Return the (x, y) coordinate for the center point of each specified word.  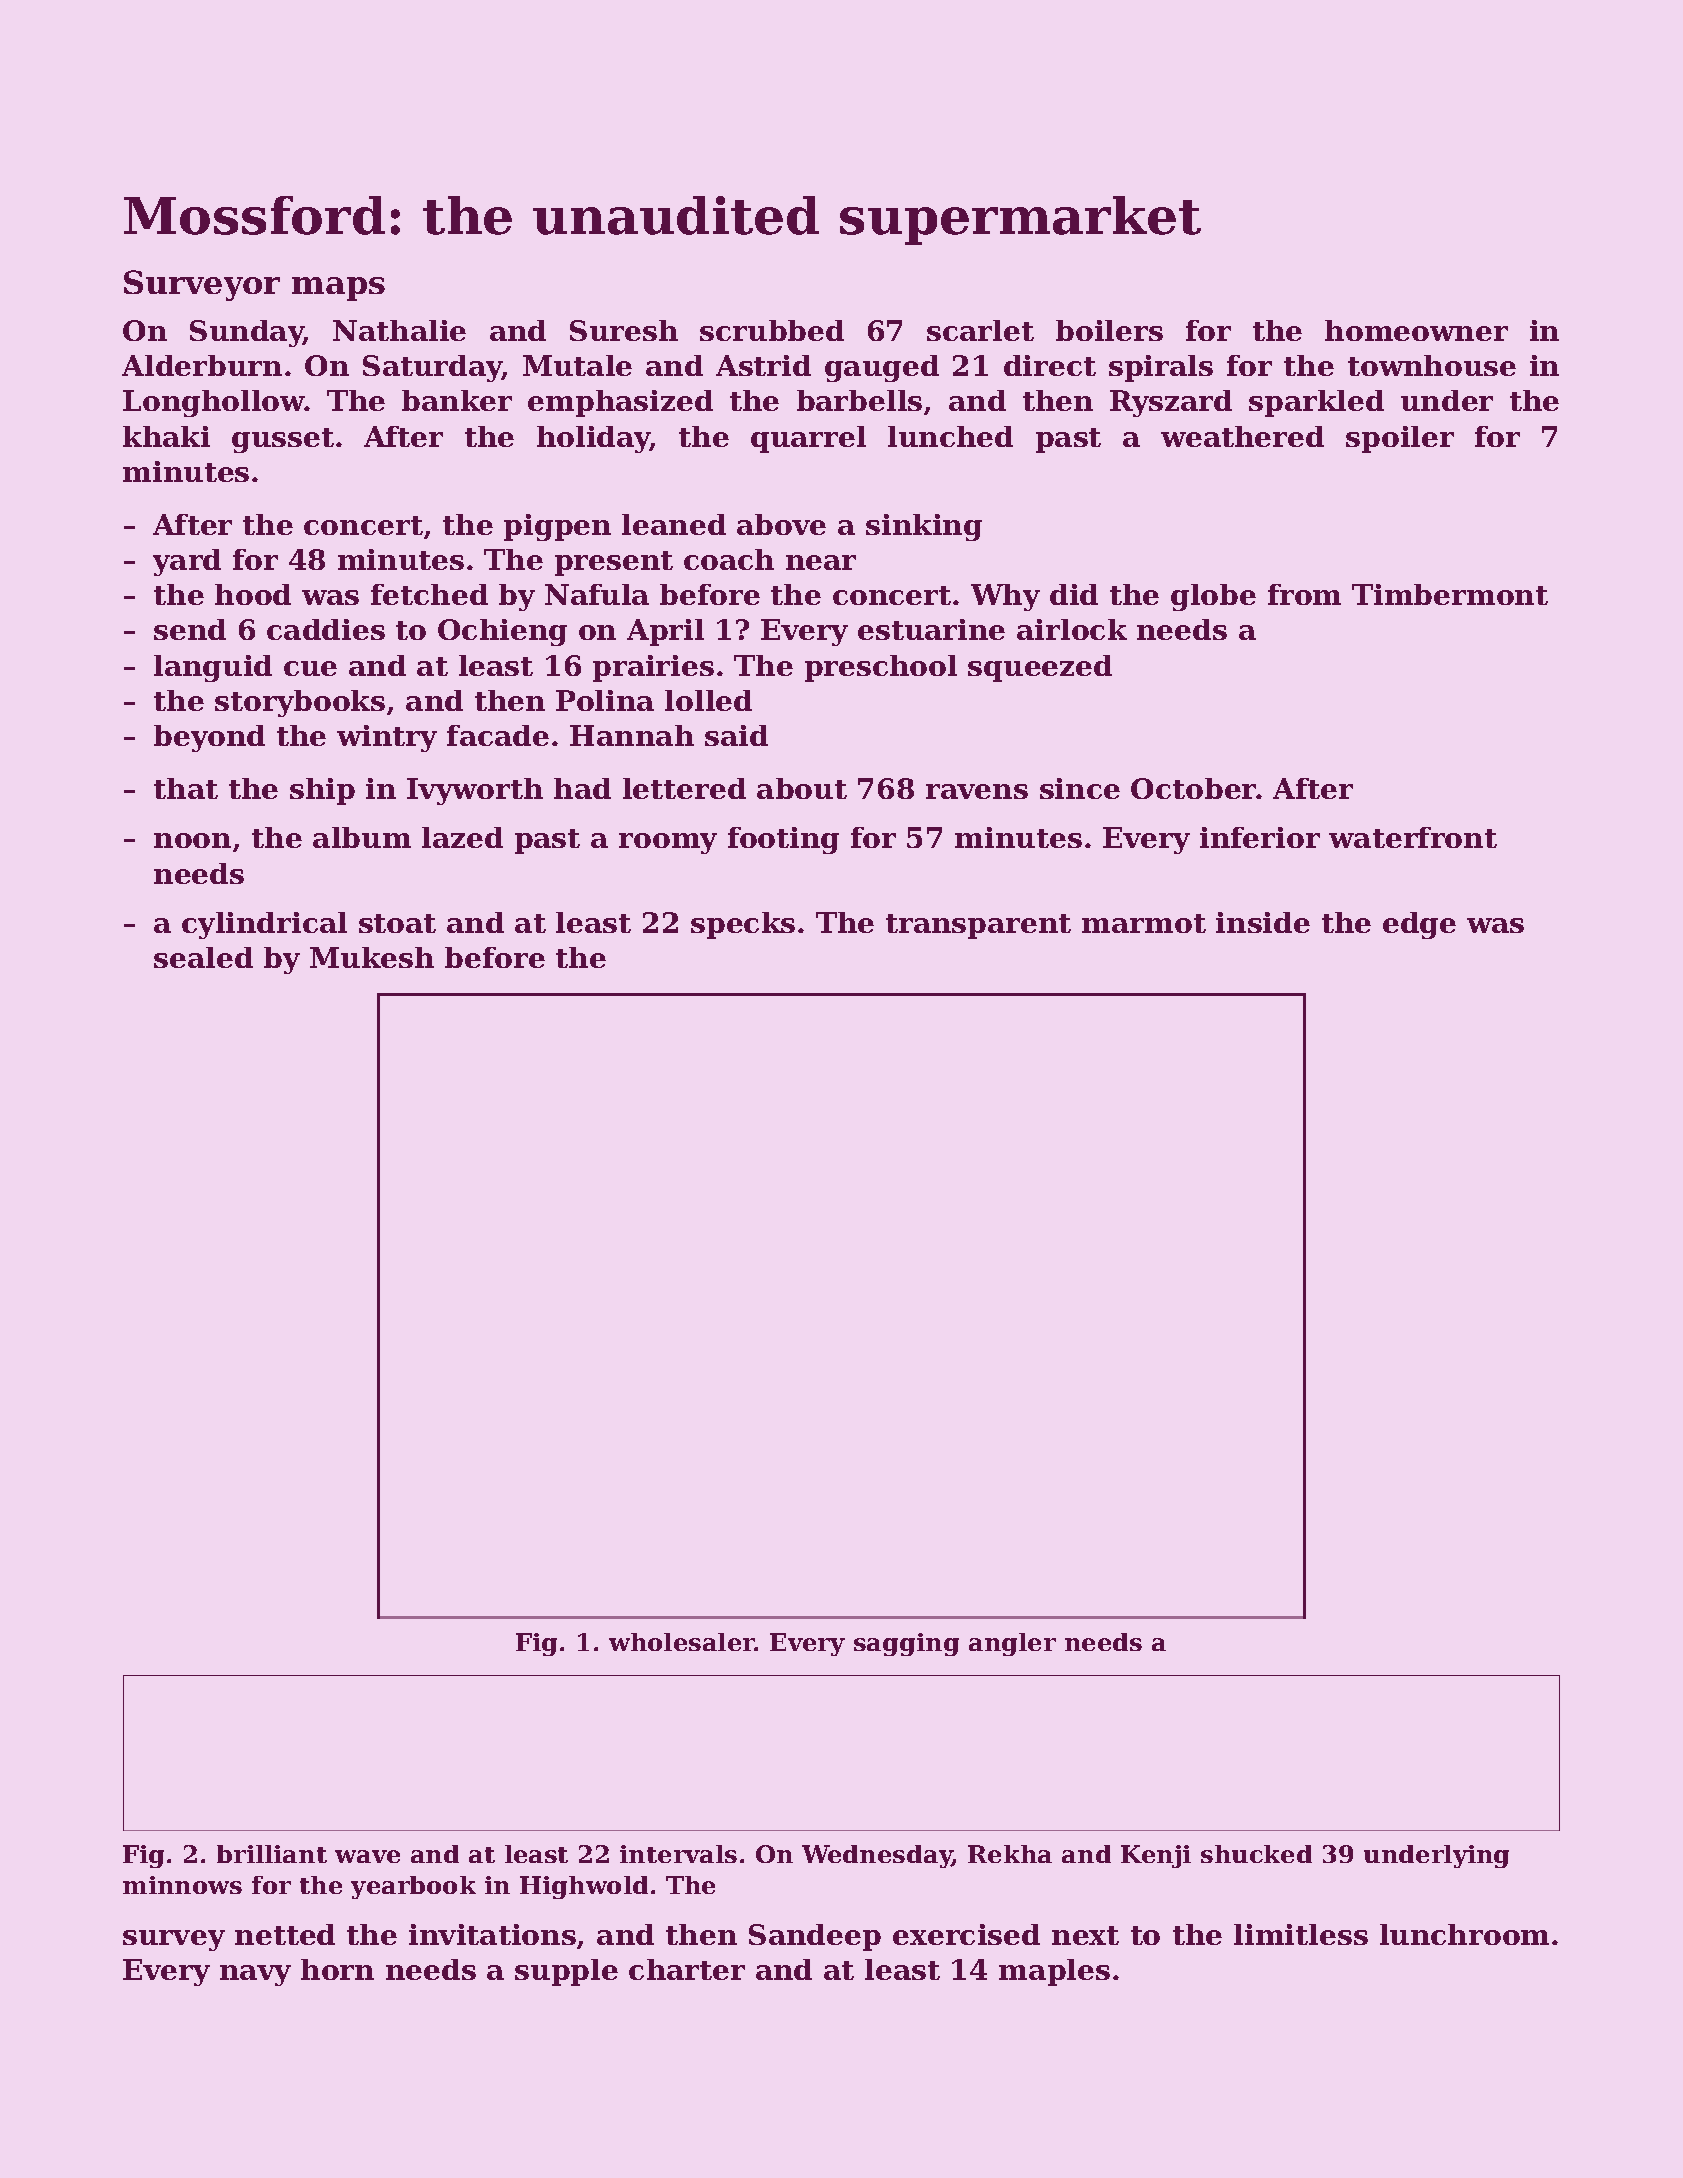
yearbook (413, 1887)
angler (1012, 1644)
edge (1419, 925)
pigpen (557, 527)
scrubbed (772, 330)
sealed (203, 957)
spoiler (1400, 439)
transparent (978, 926)
